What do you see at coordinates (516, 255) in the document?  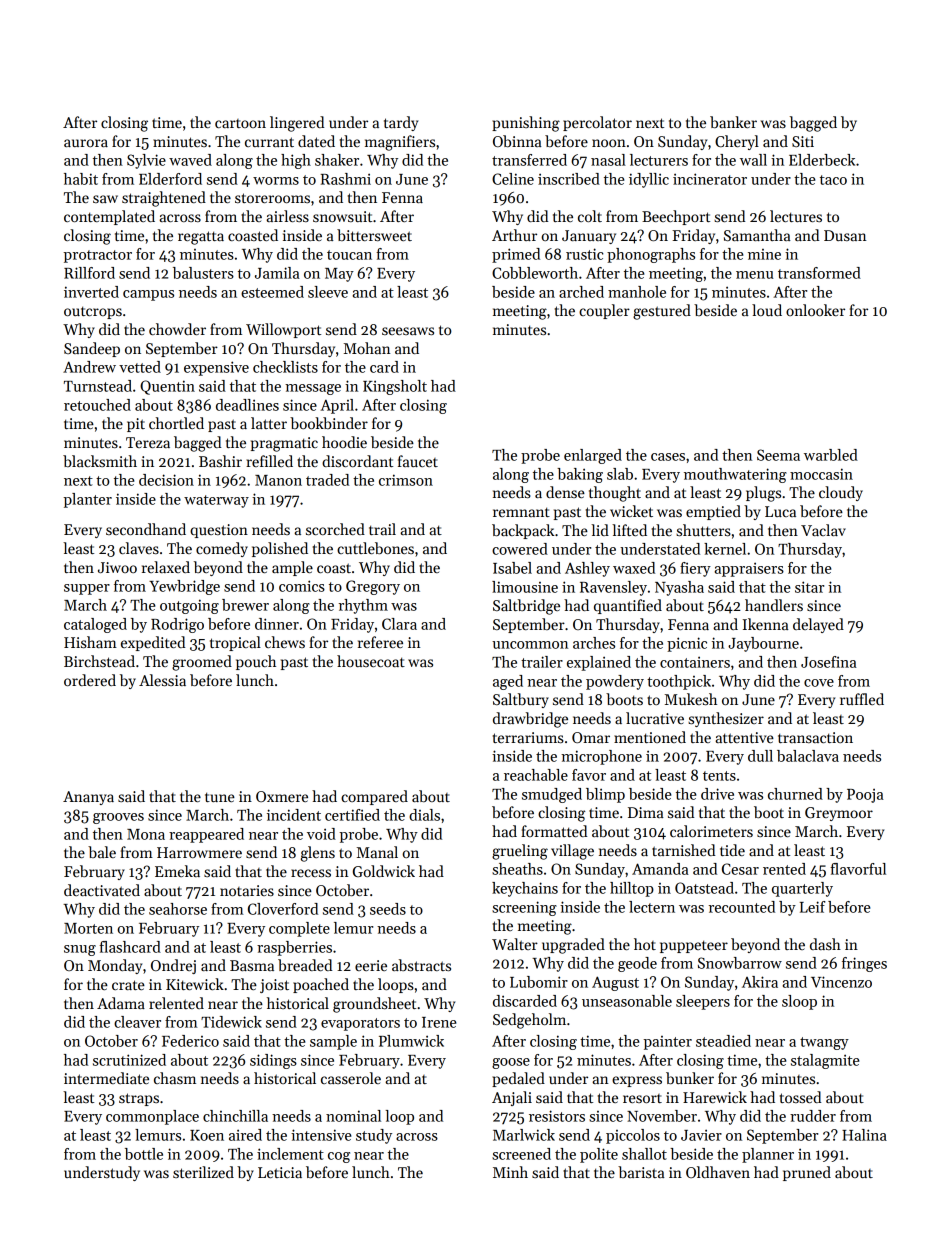 I see `primed` at bounding box center [516, 255].
